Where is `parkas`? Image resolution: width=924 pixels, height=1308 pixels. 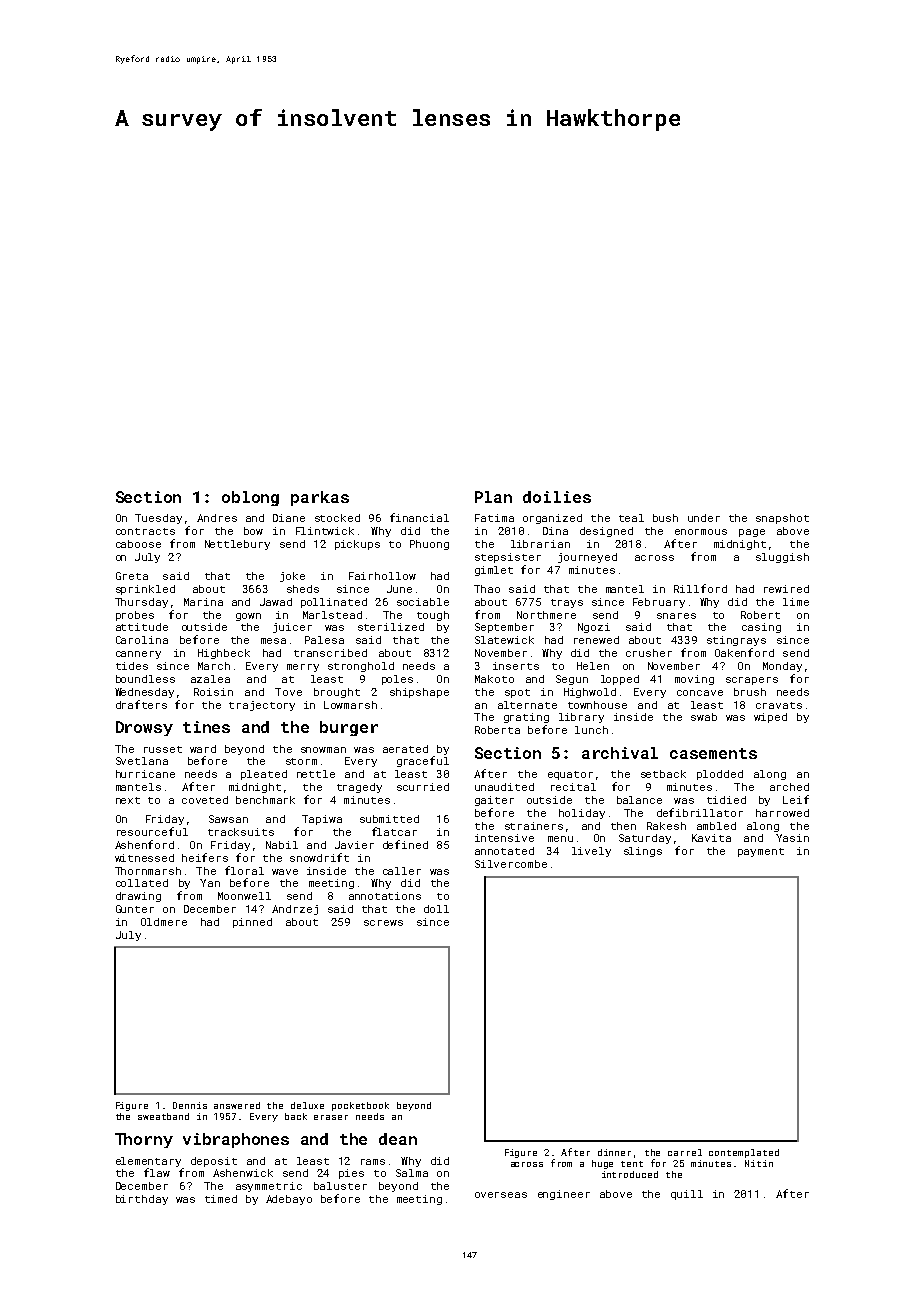
parkas is located at coordinates (320, 498).
